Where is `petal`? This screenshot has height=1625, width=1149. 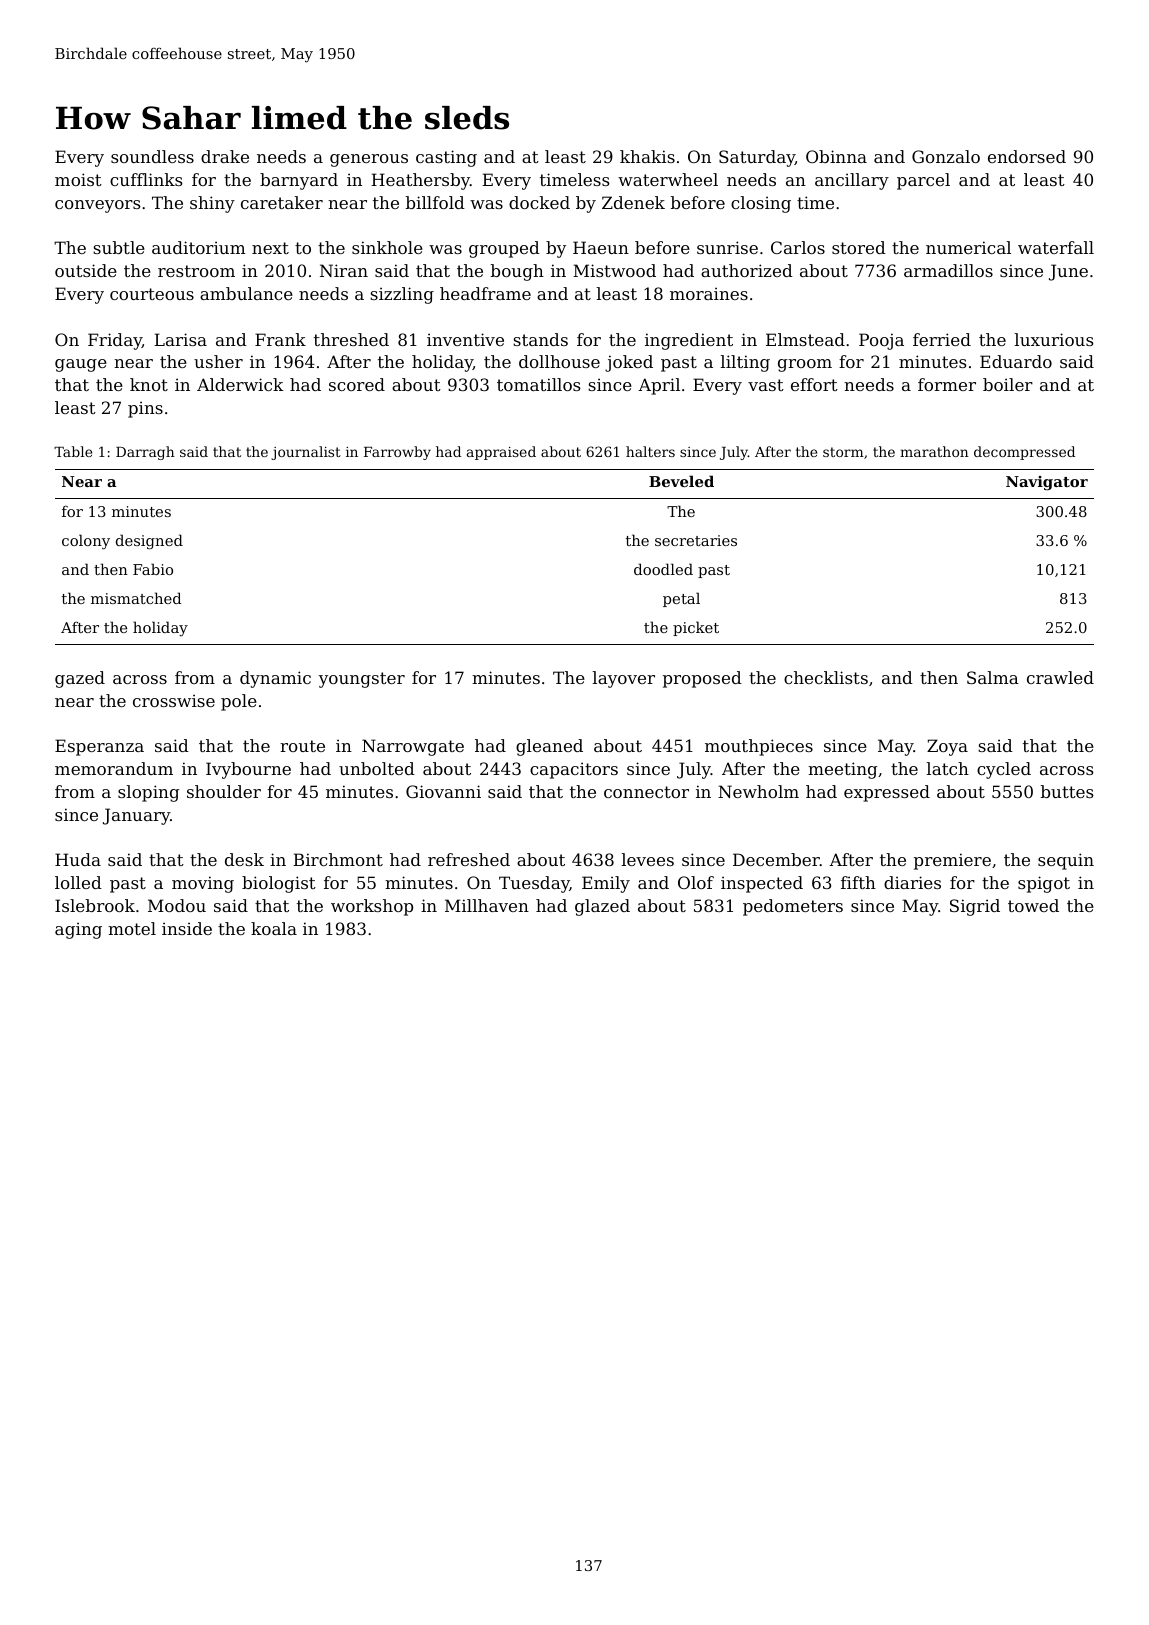
petal is located at coordinates (681, 599).
